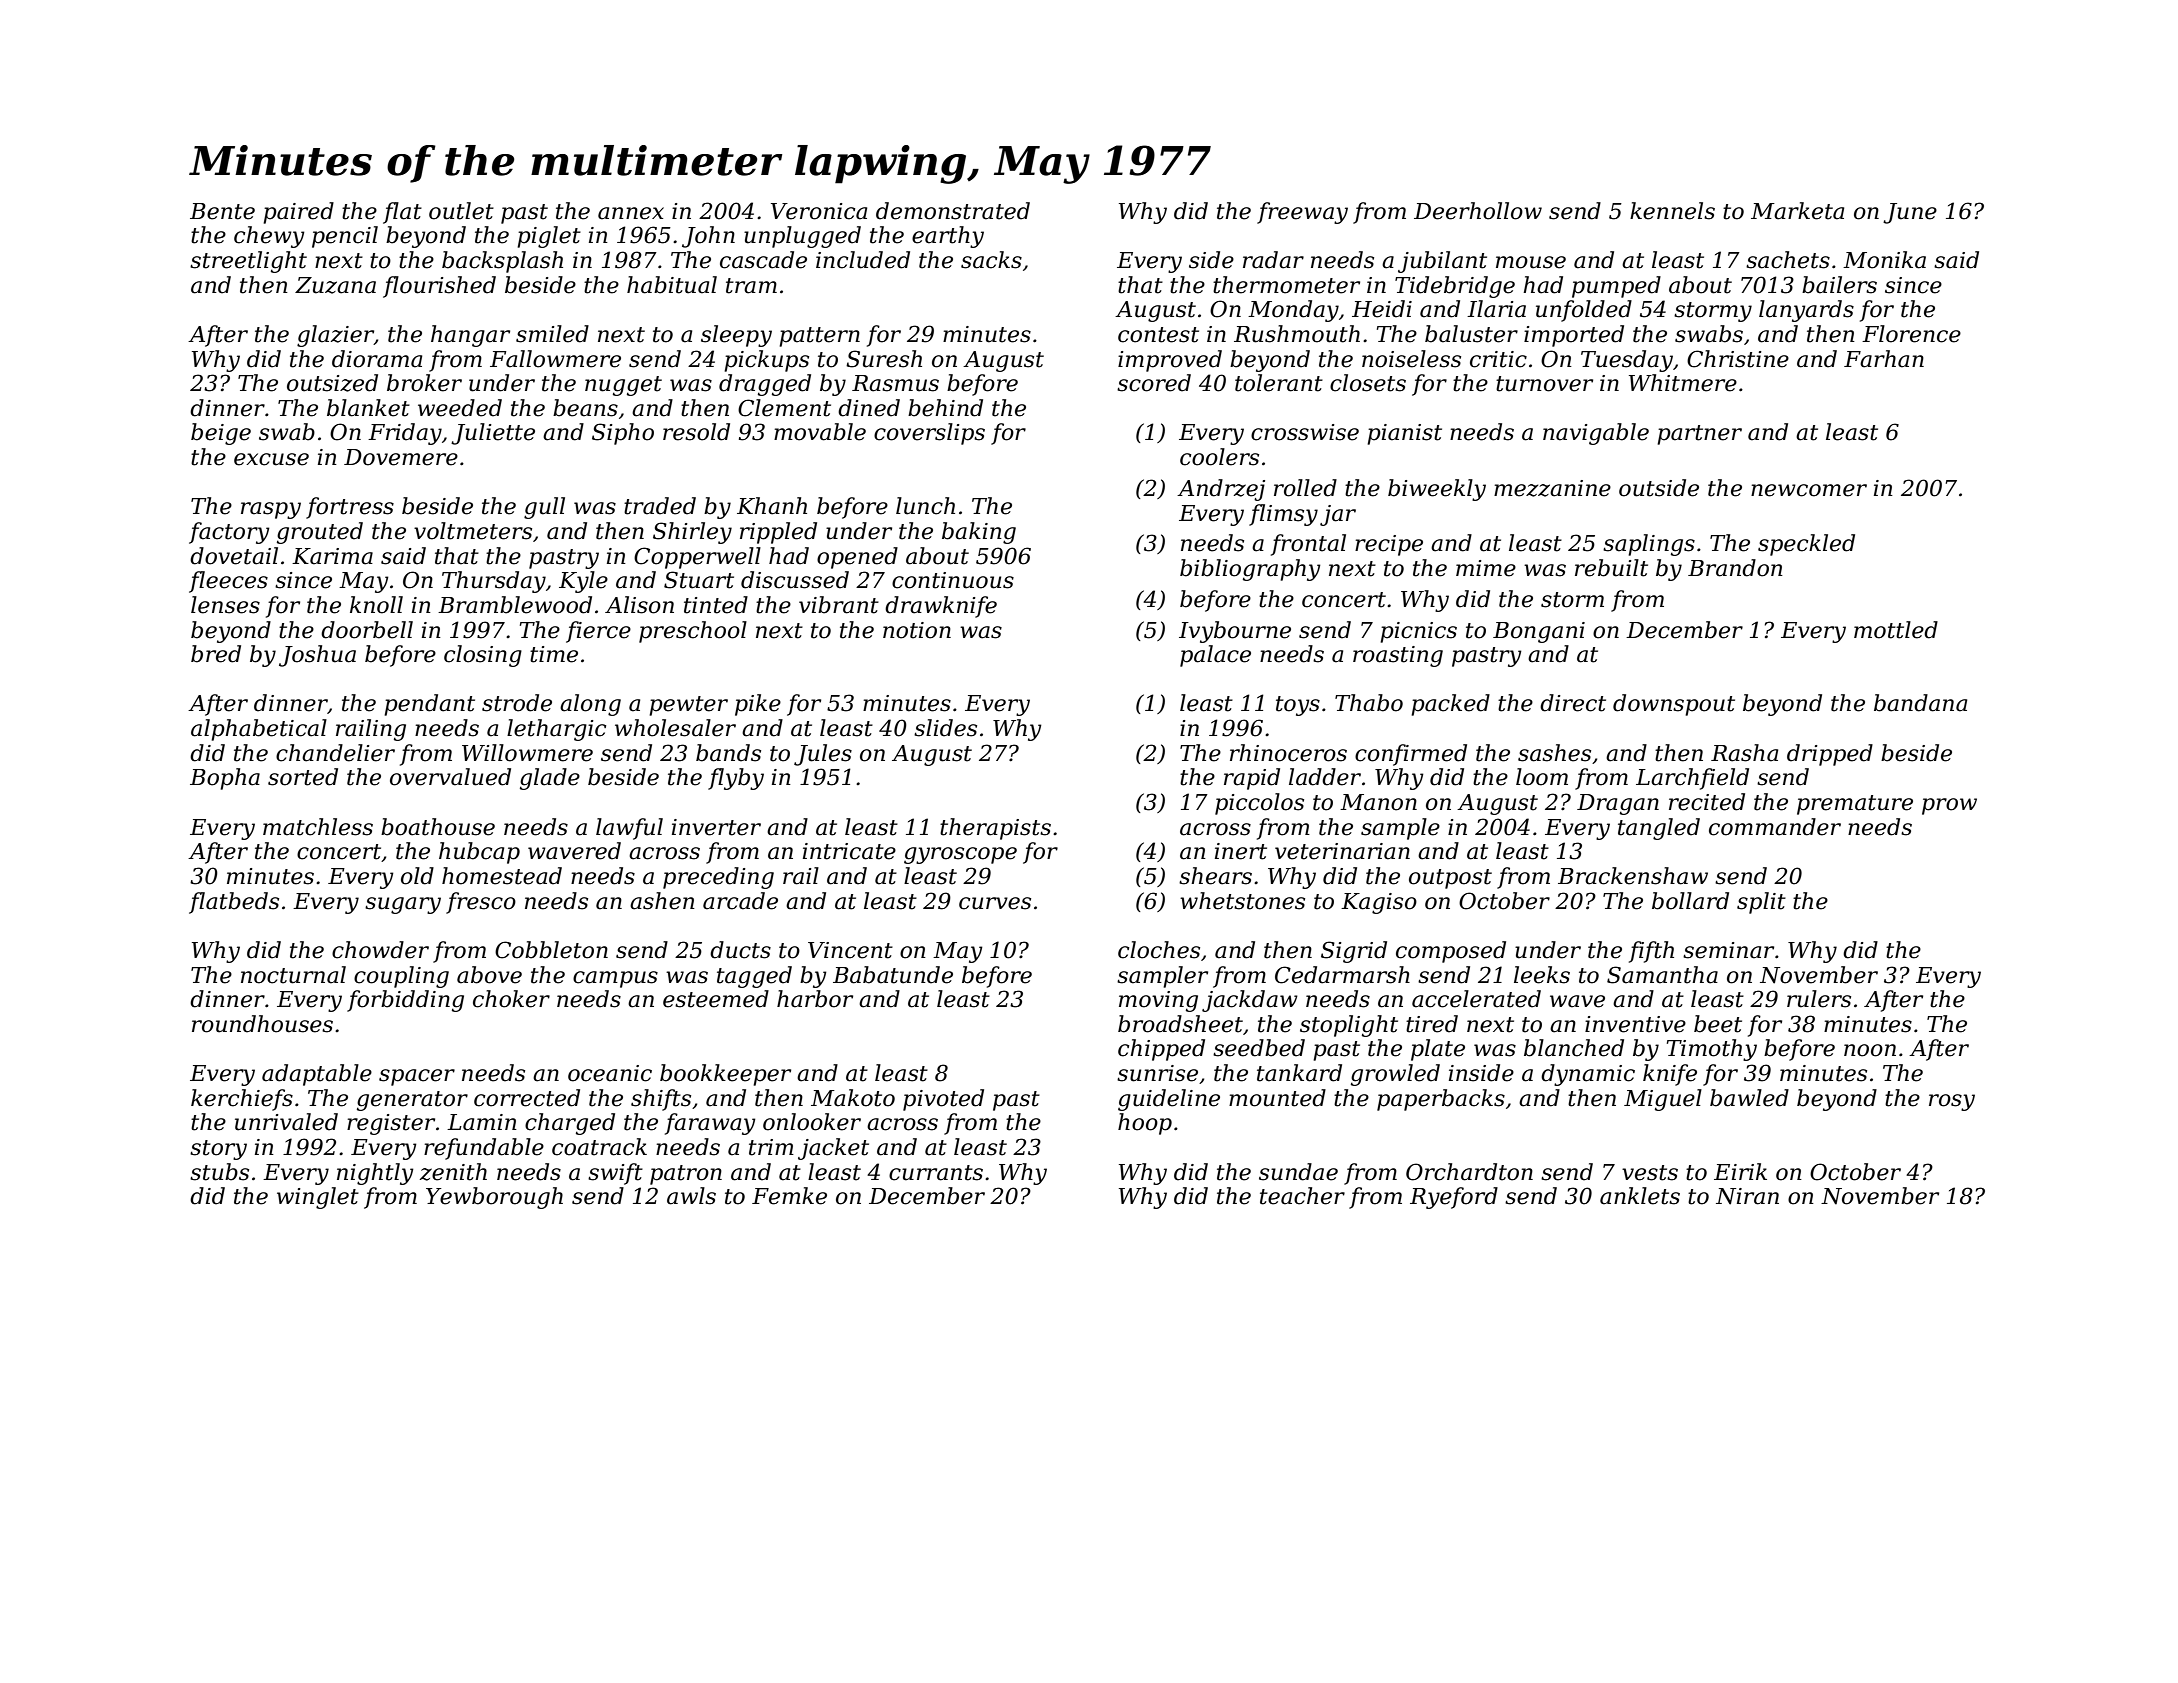 The width and height of the screenshot is (2178, 1683). What do you see at coordinates (1325, 777) in the screenshot?
I see `ladder` at bounding box center [1325, 777].
